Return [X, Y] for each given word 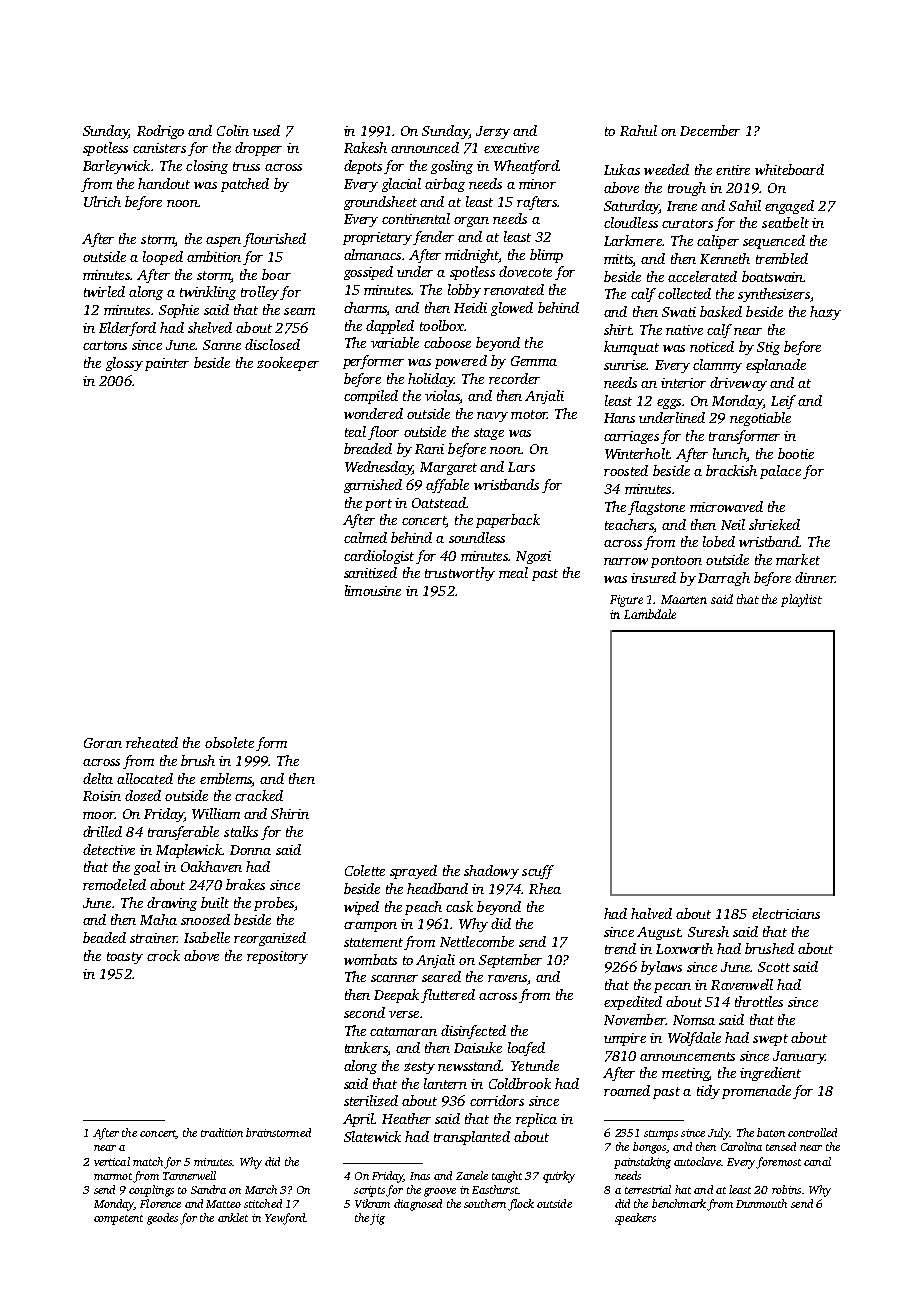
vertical [112, 1161]
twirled [104, 291]
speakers [635, 1219]
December [710, 130]
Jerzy [493, 132]
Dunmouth [761, 1203]
